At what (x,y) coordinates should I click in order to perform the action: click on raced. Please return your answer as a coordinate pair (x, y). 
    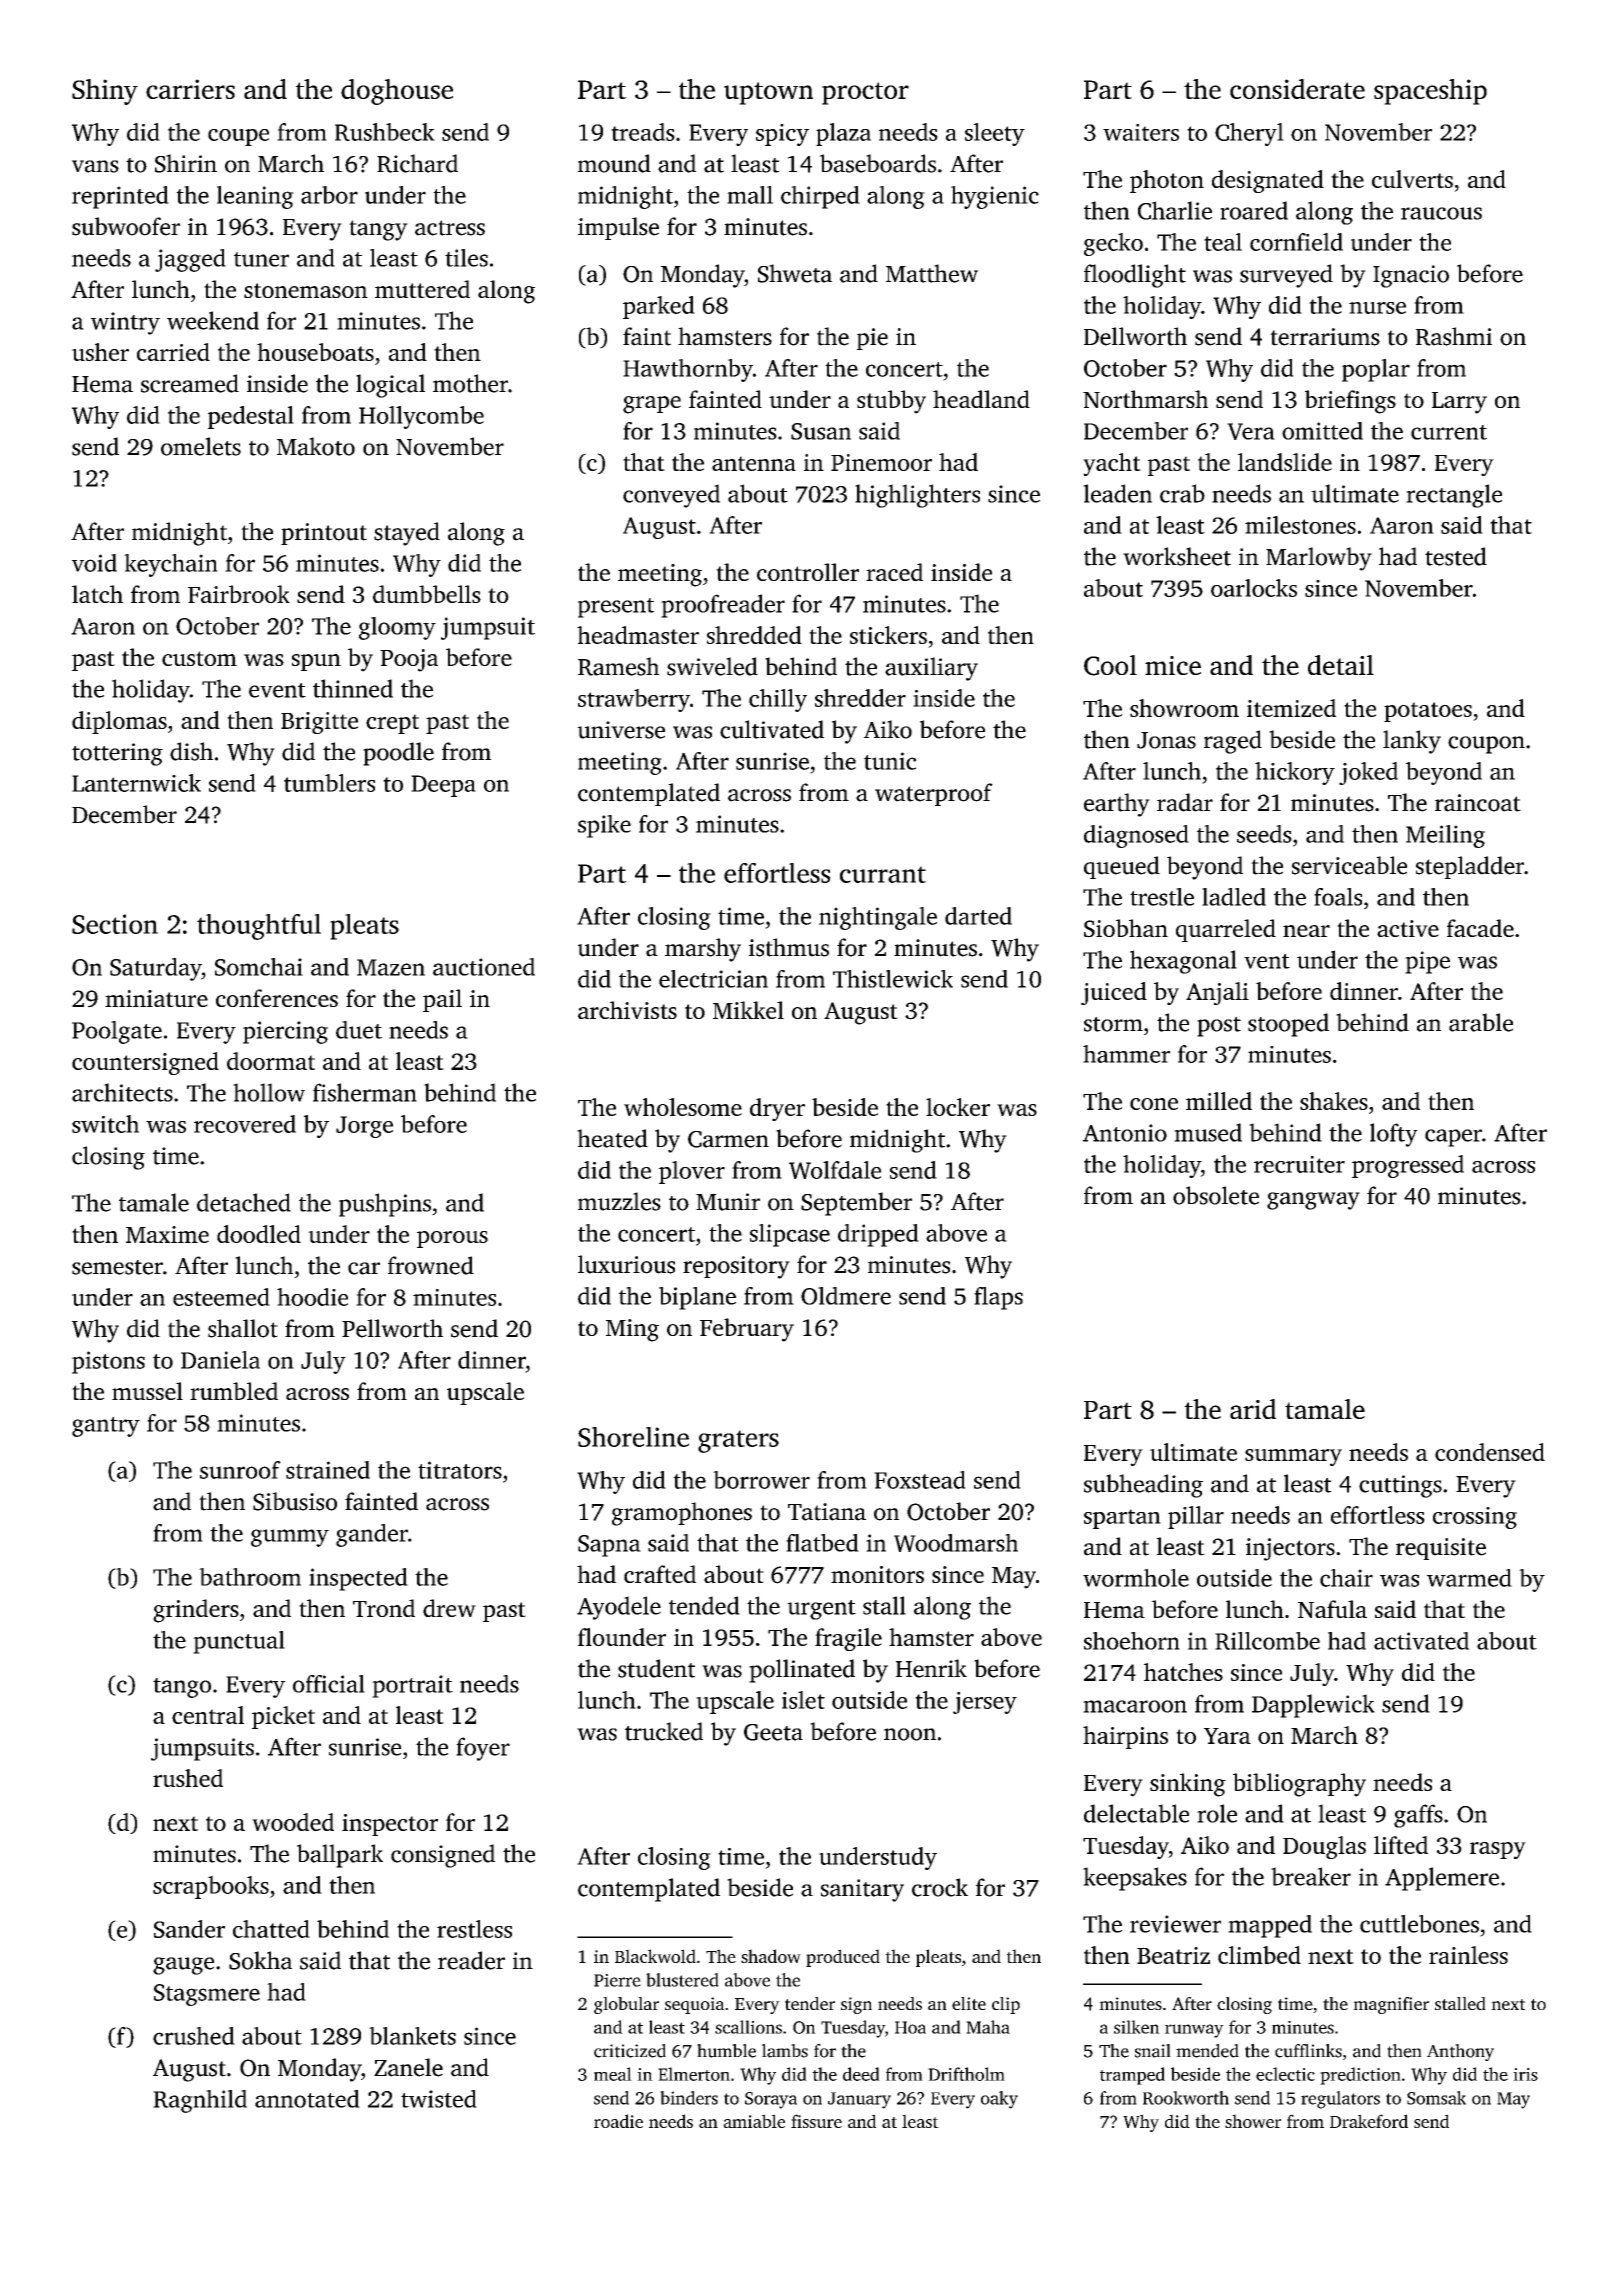
    Looking at the image, I should click on (894, 572).
